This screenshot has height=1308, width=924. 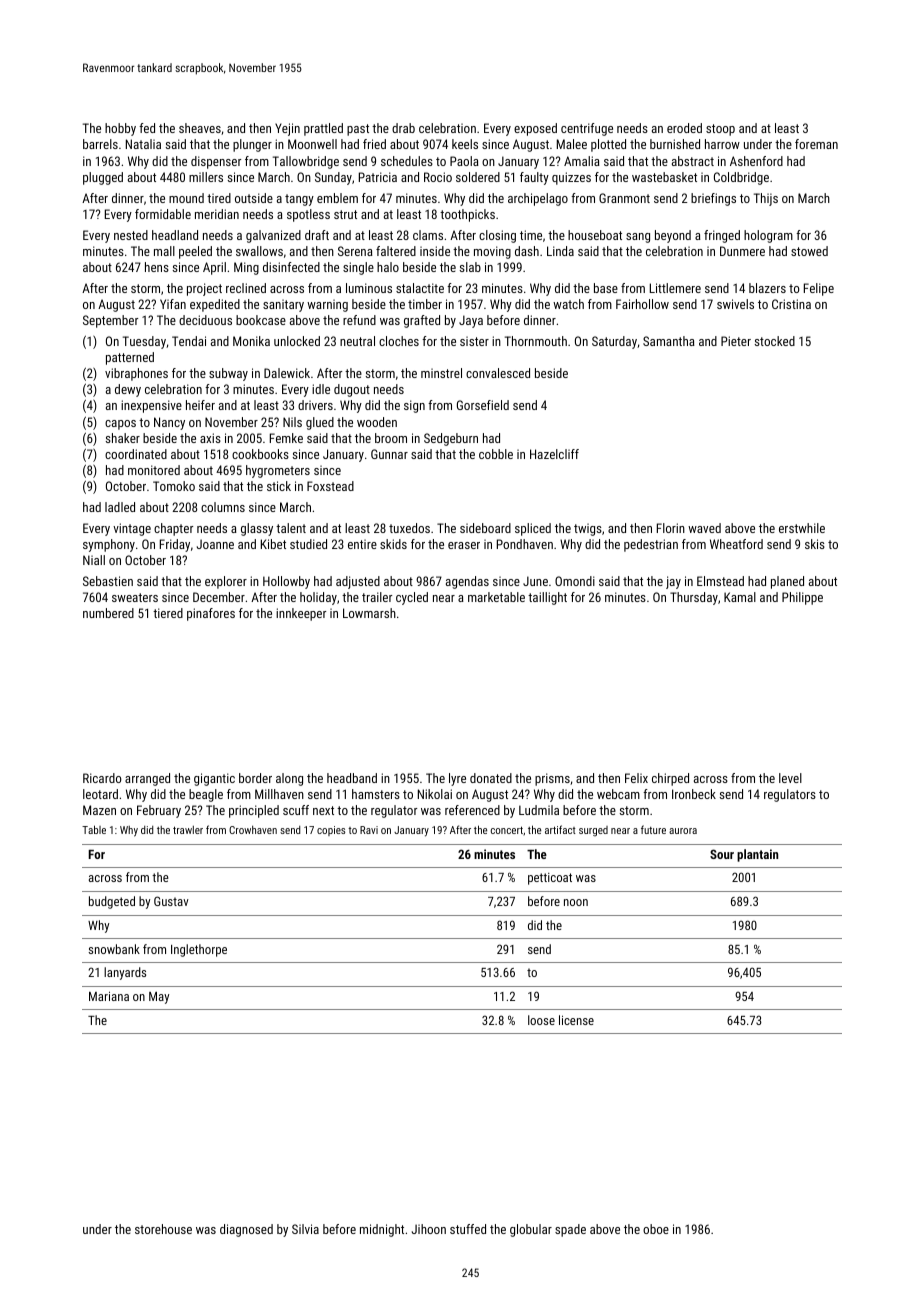 I want to click on entire, so click(x=362, y=544).
